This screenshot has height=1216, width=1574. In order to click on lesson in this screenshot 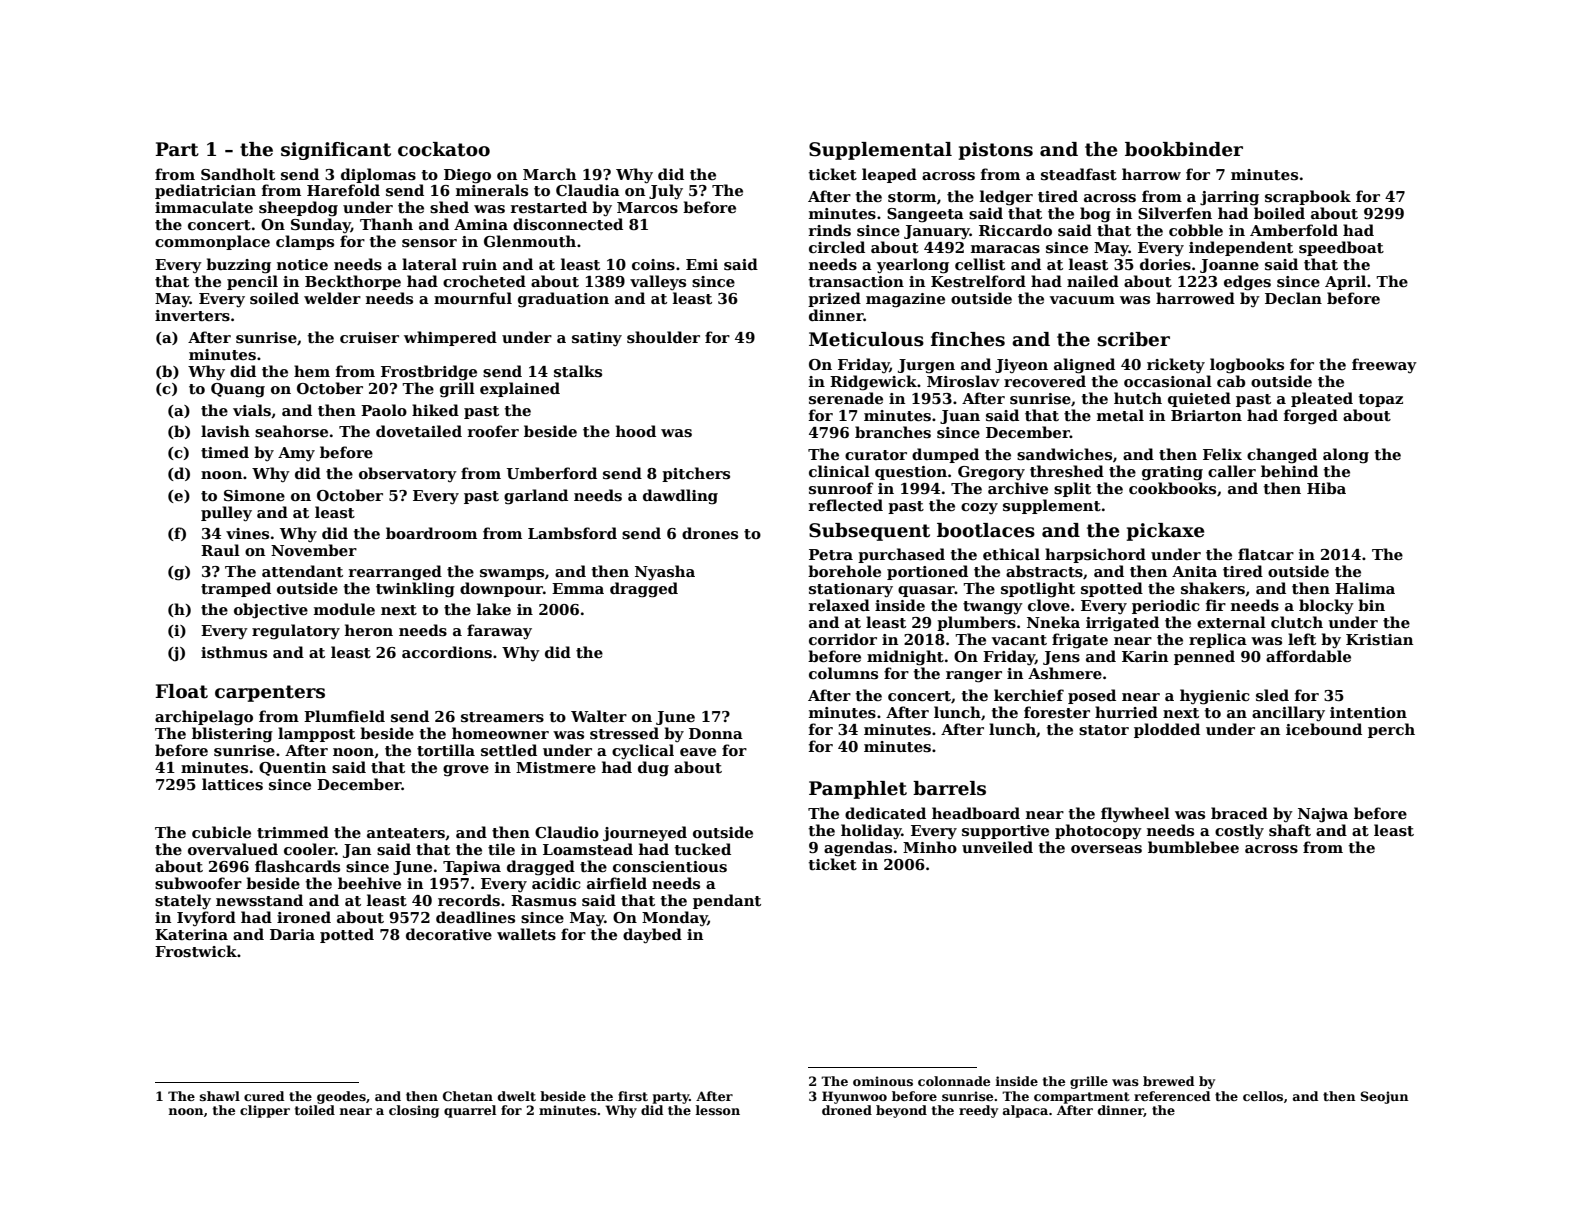, I will do `click(718, 1110)`.
